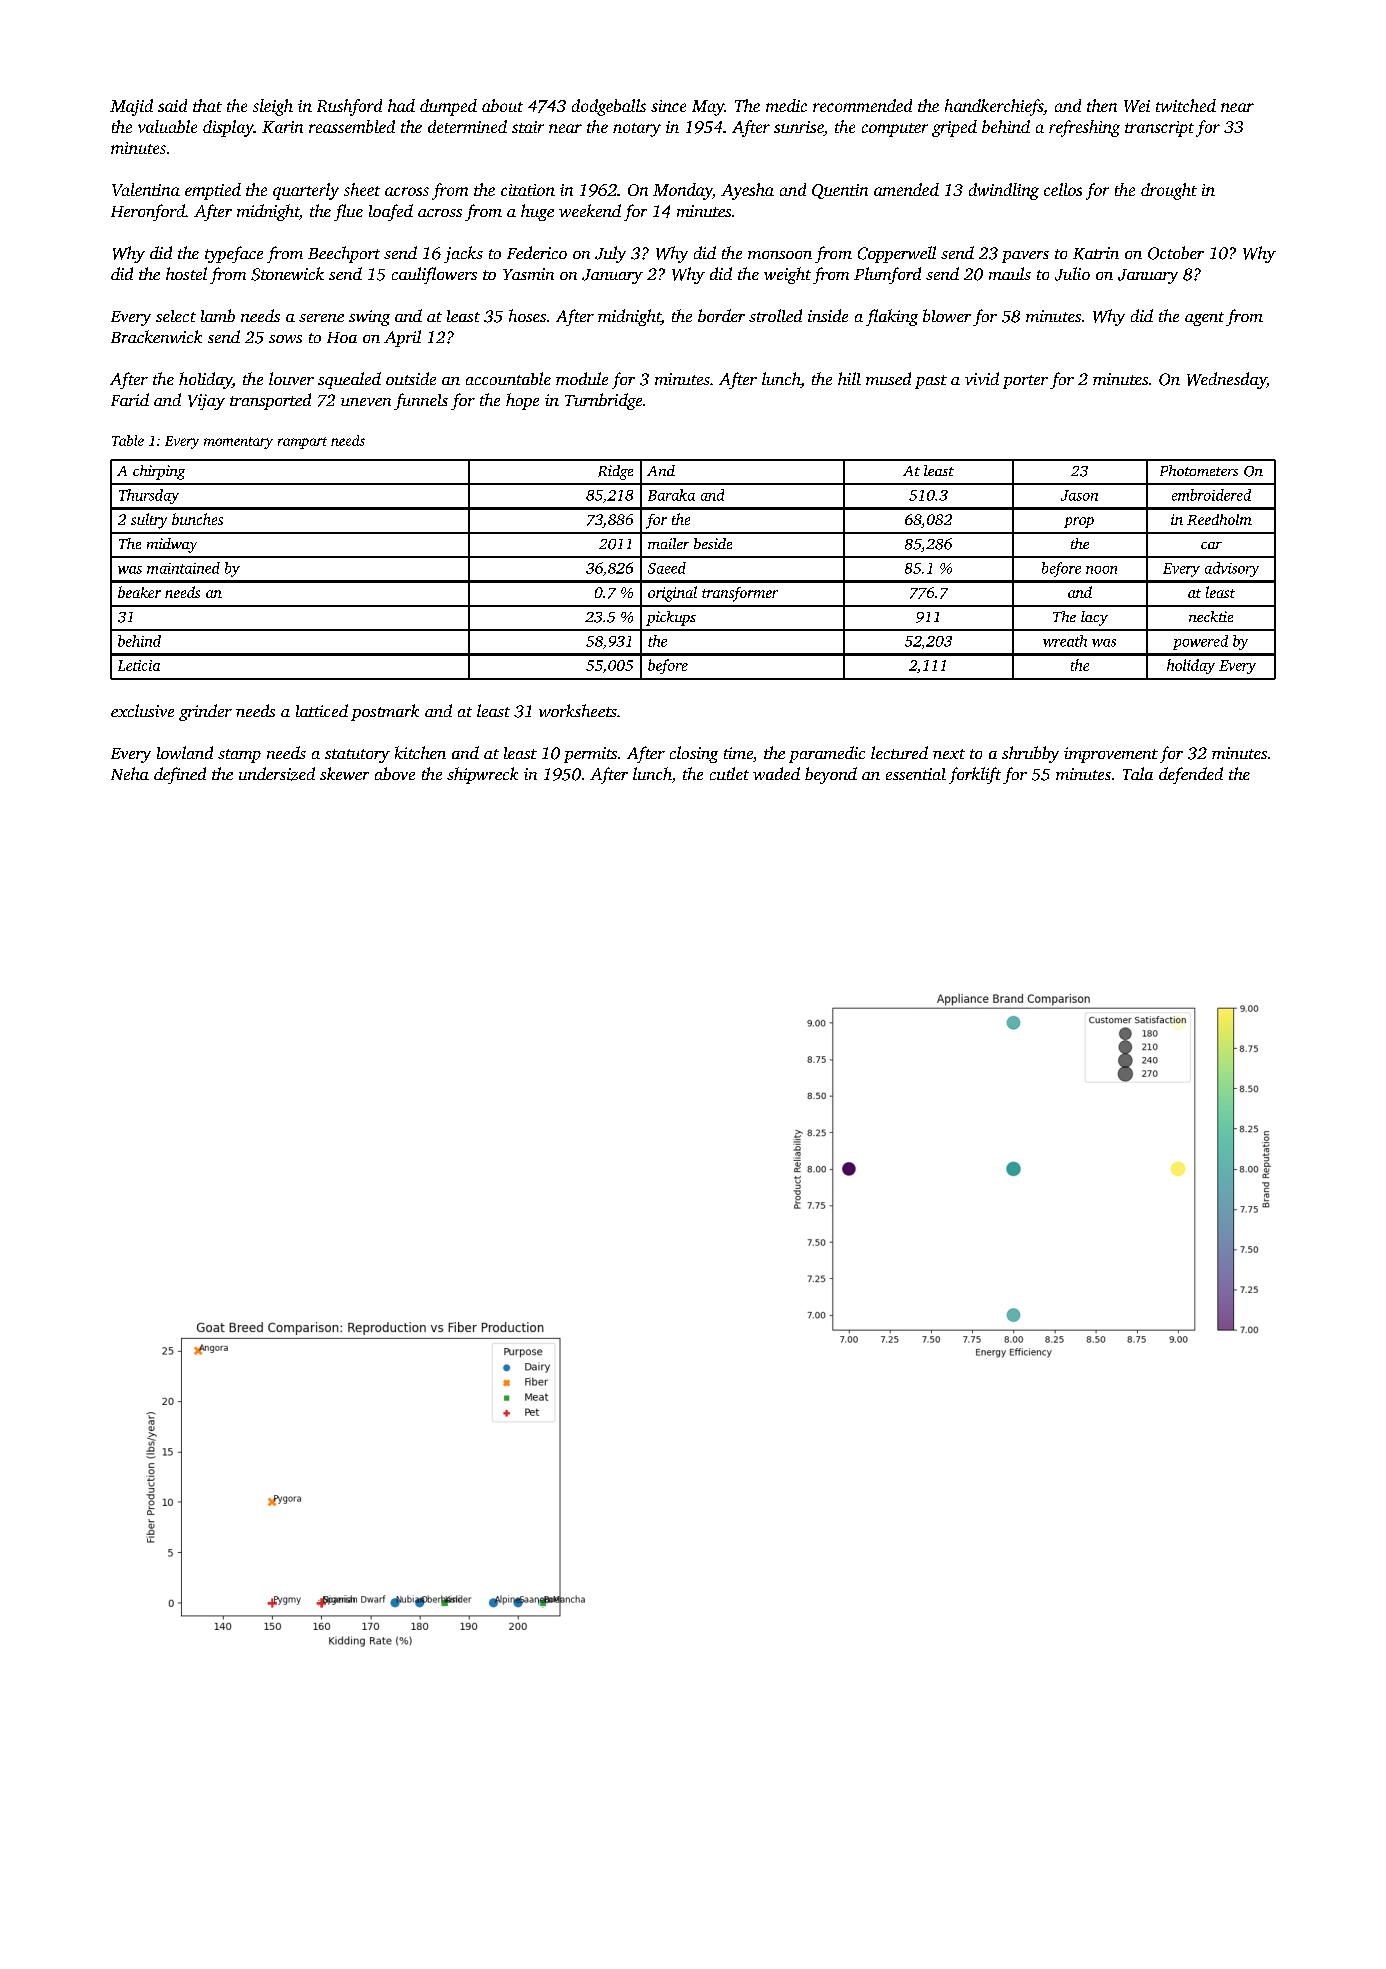 The height and width of the screenshot is (1969, 1386). What do you see at coordinates (352, 126) in the screenshot?
I see `reassembled` at bounding box center [352, 126].
